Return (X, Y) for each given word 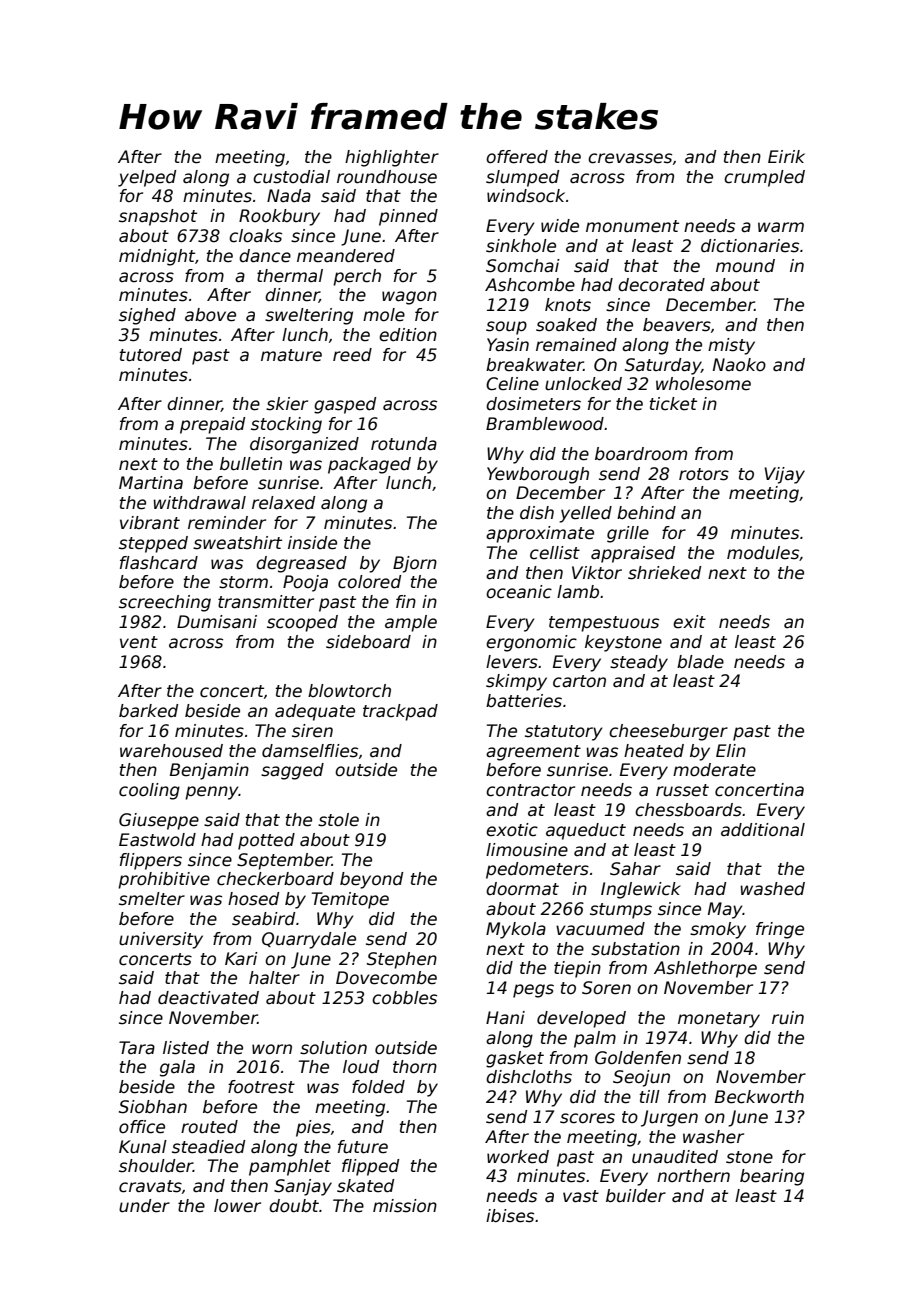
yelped (147, 178)
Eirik (786, 156)
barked (148, 711)
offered (517, 157)
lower (237, 1206)
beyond (371, 880)
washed (772, 889)
